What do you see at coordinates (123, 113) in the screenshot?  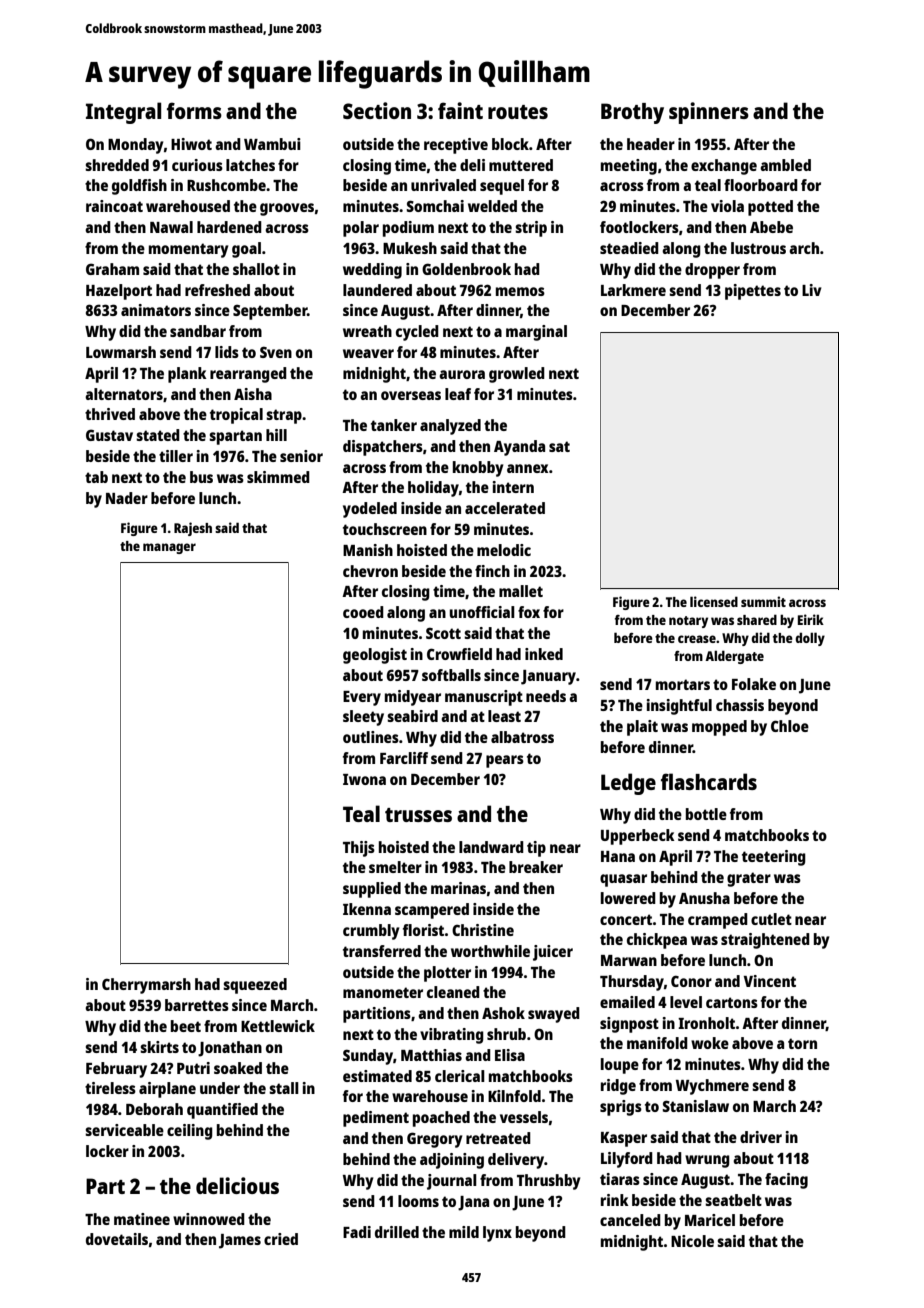 I see `Integral` at bounding box center [123, 113].
